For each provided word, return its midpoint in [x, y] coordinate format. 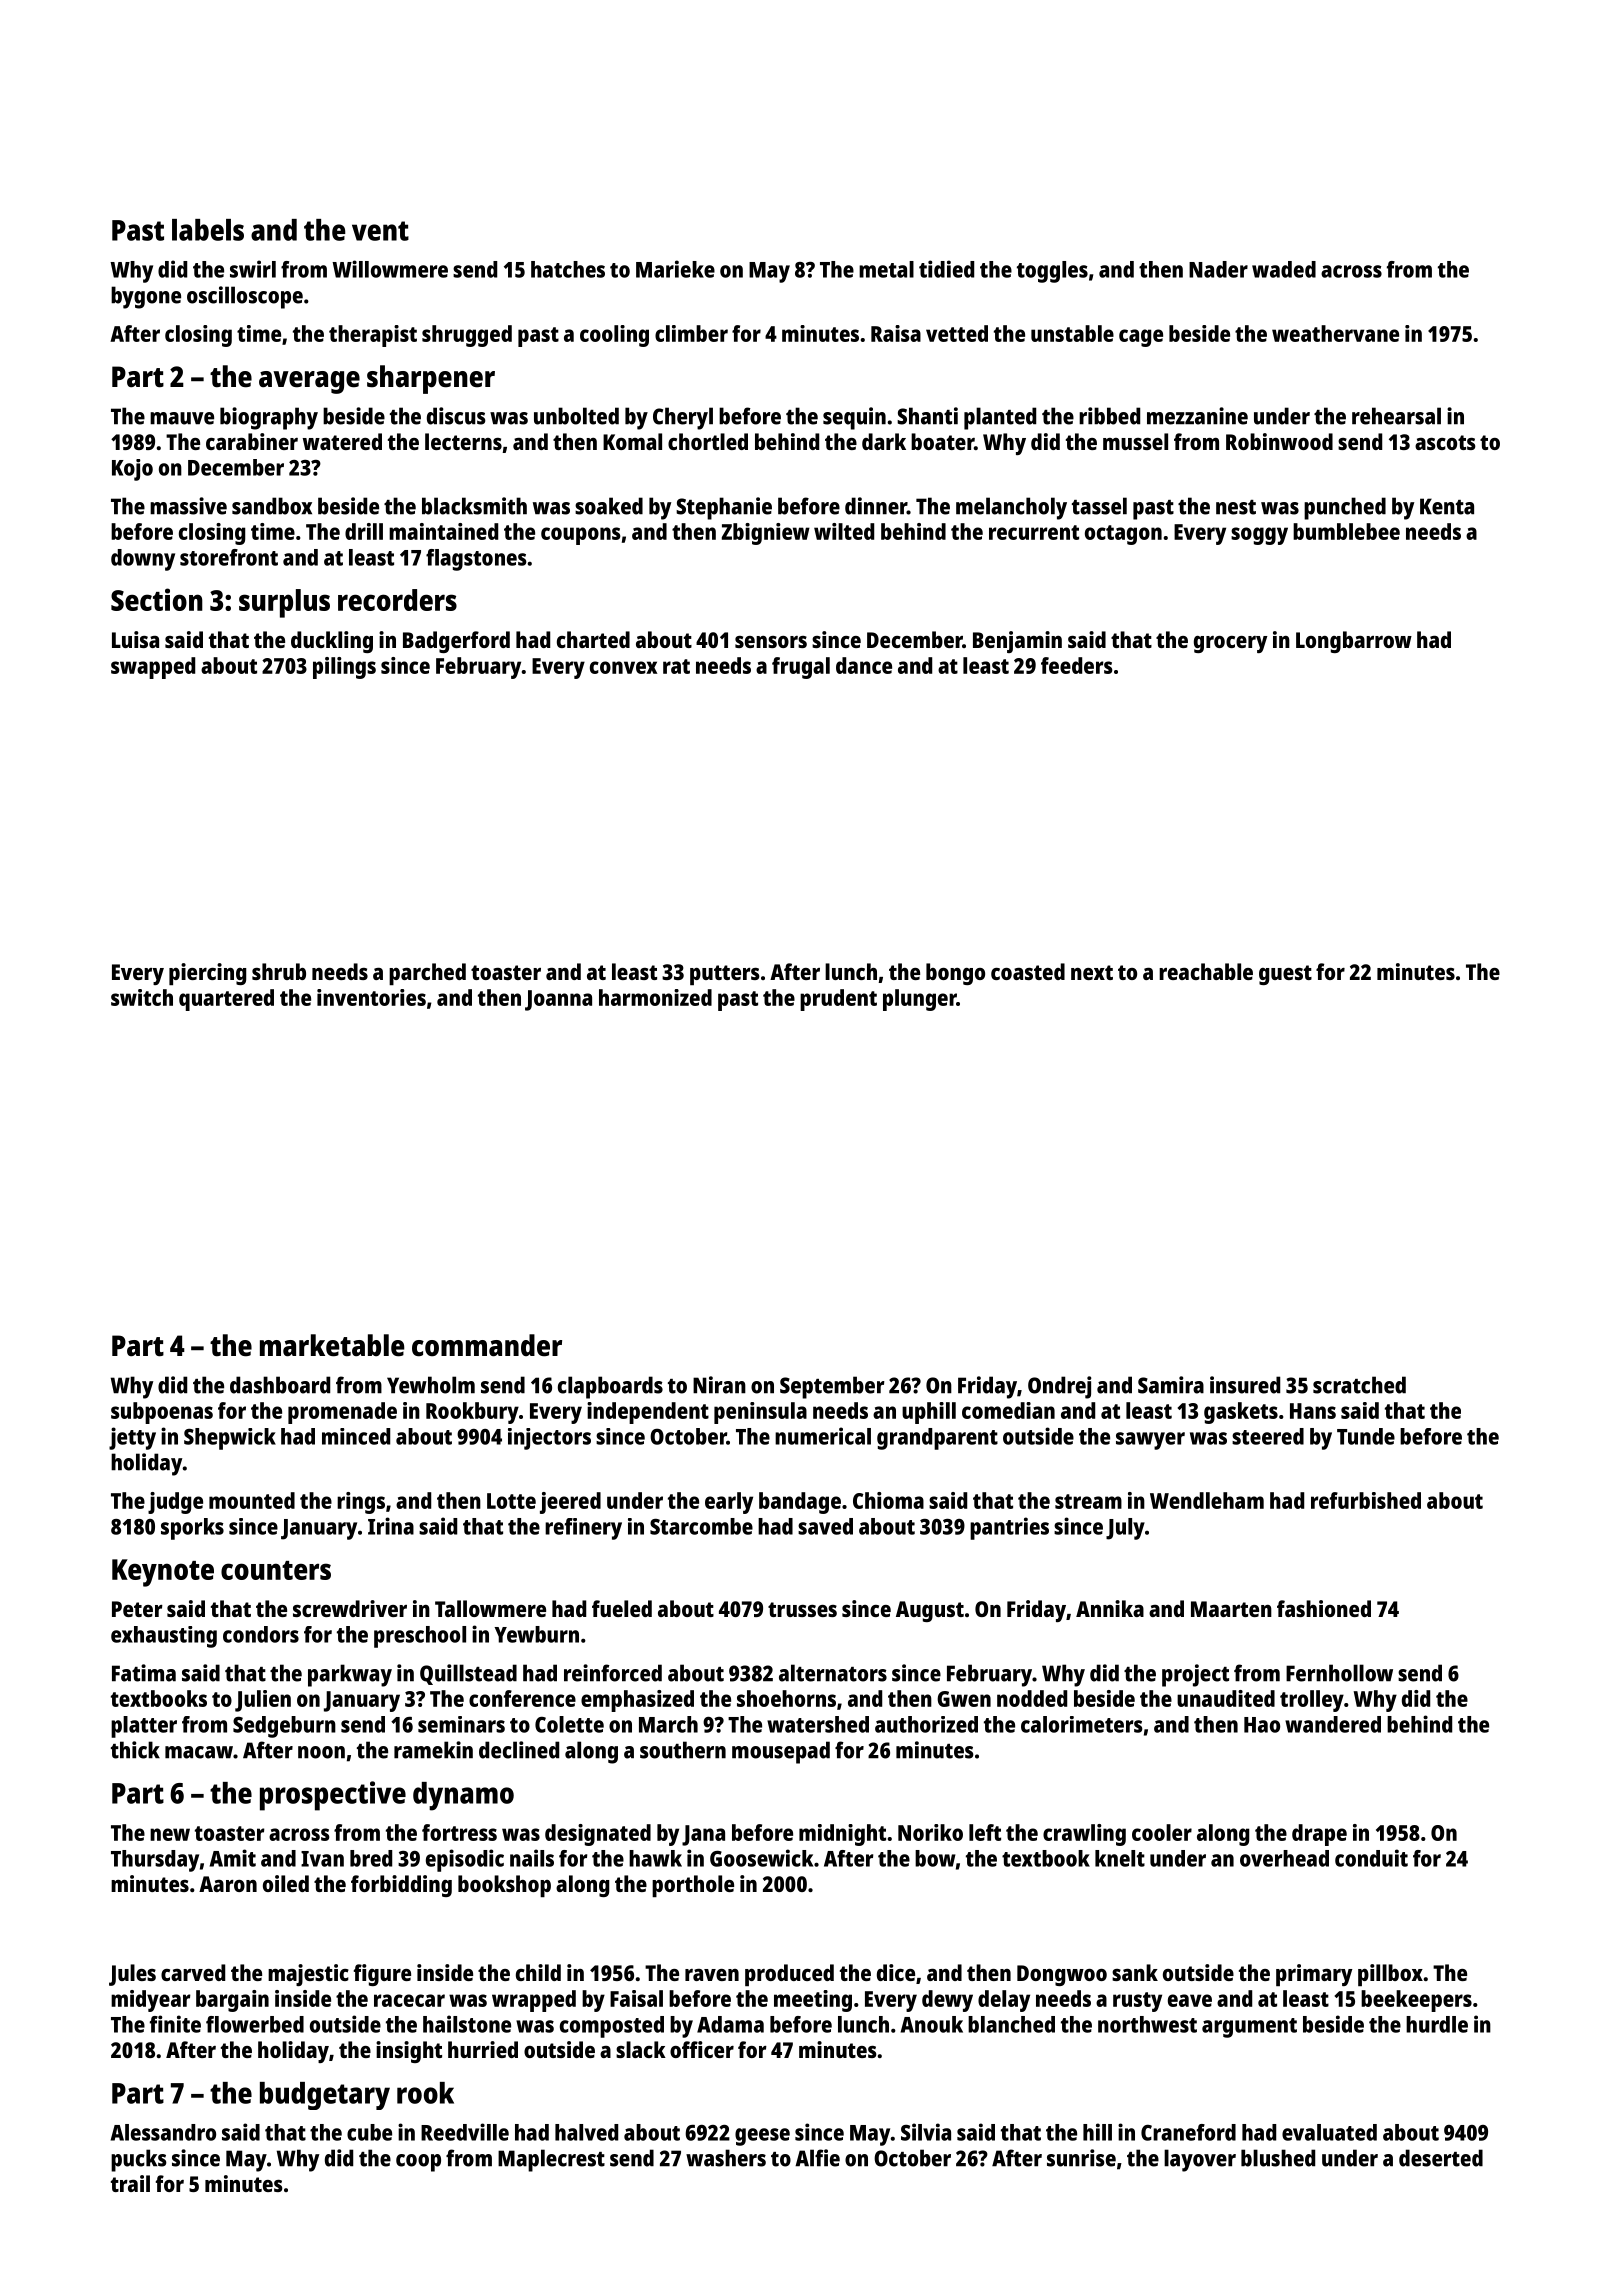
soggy [1259, 536]
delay [1004, 2001]
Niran [719, 1385]
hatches [568, 269]
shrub [279, 971]
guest [1285, 975]
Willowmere [390, 269]
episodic [465, 1860]
